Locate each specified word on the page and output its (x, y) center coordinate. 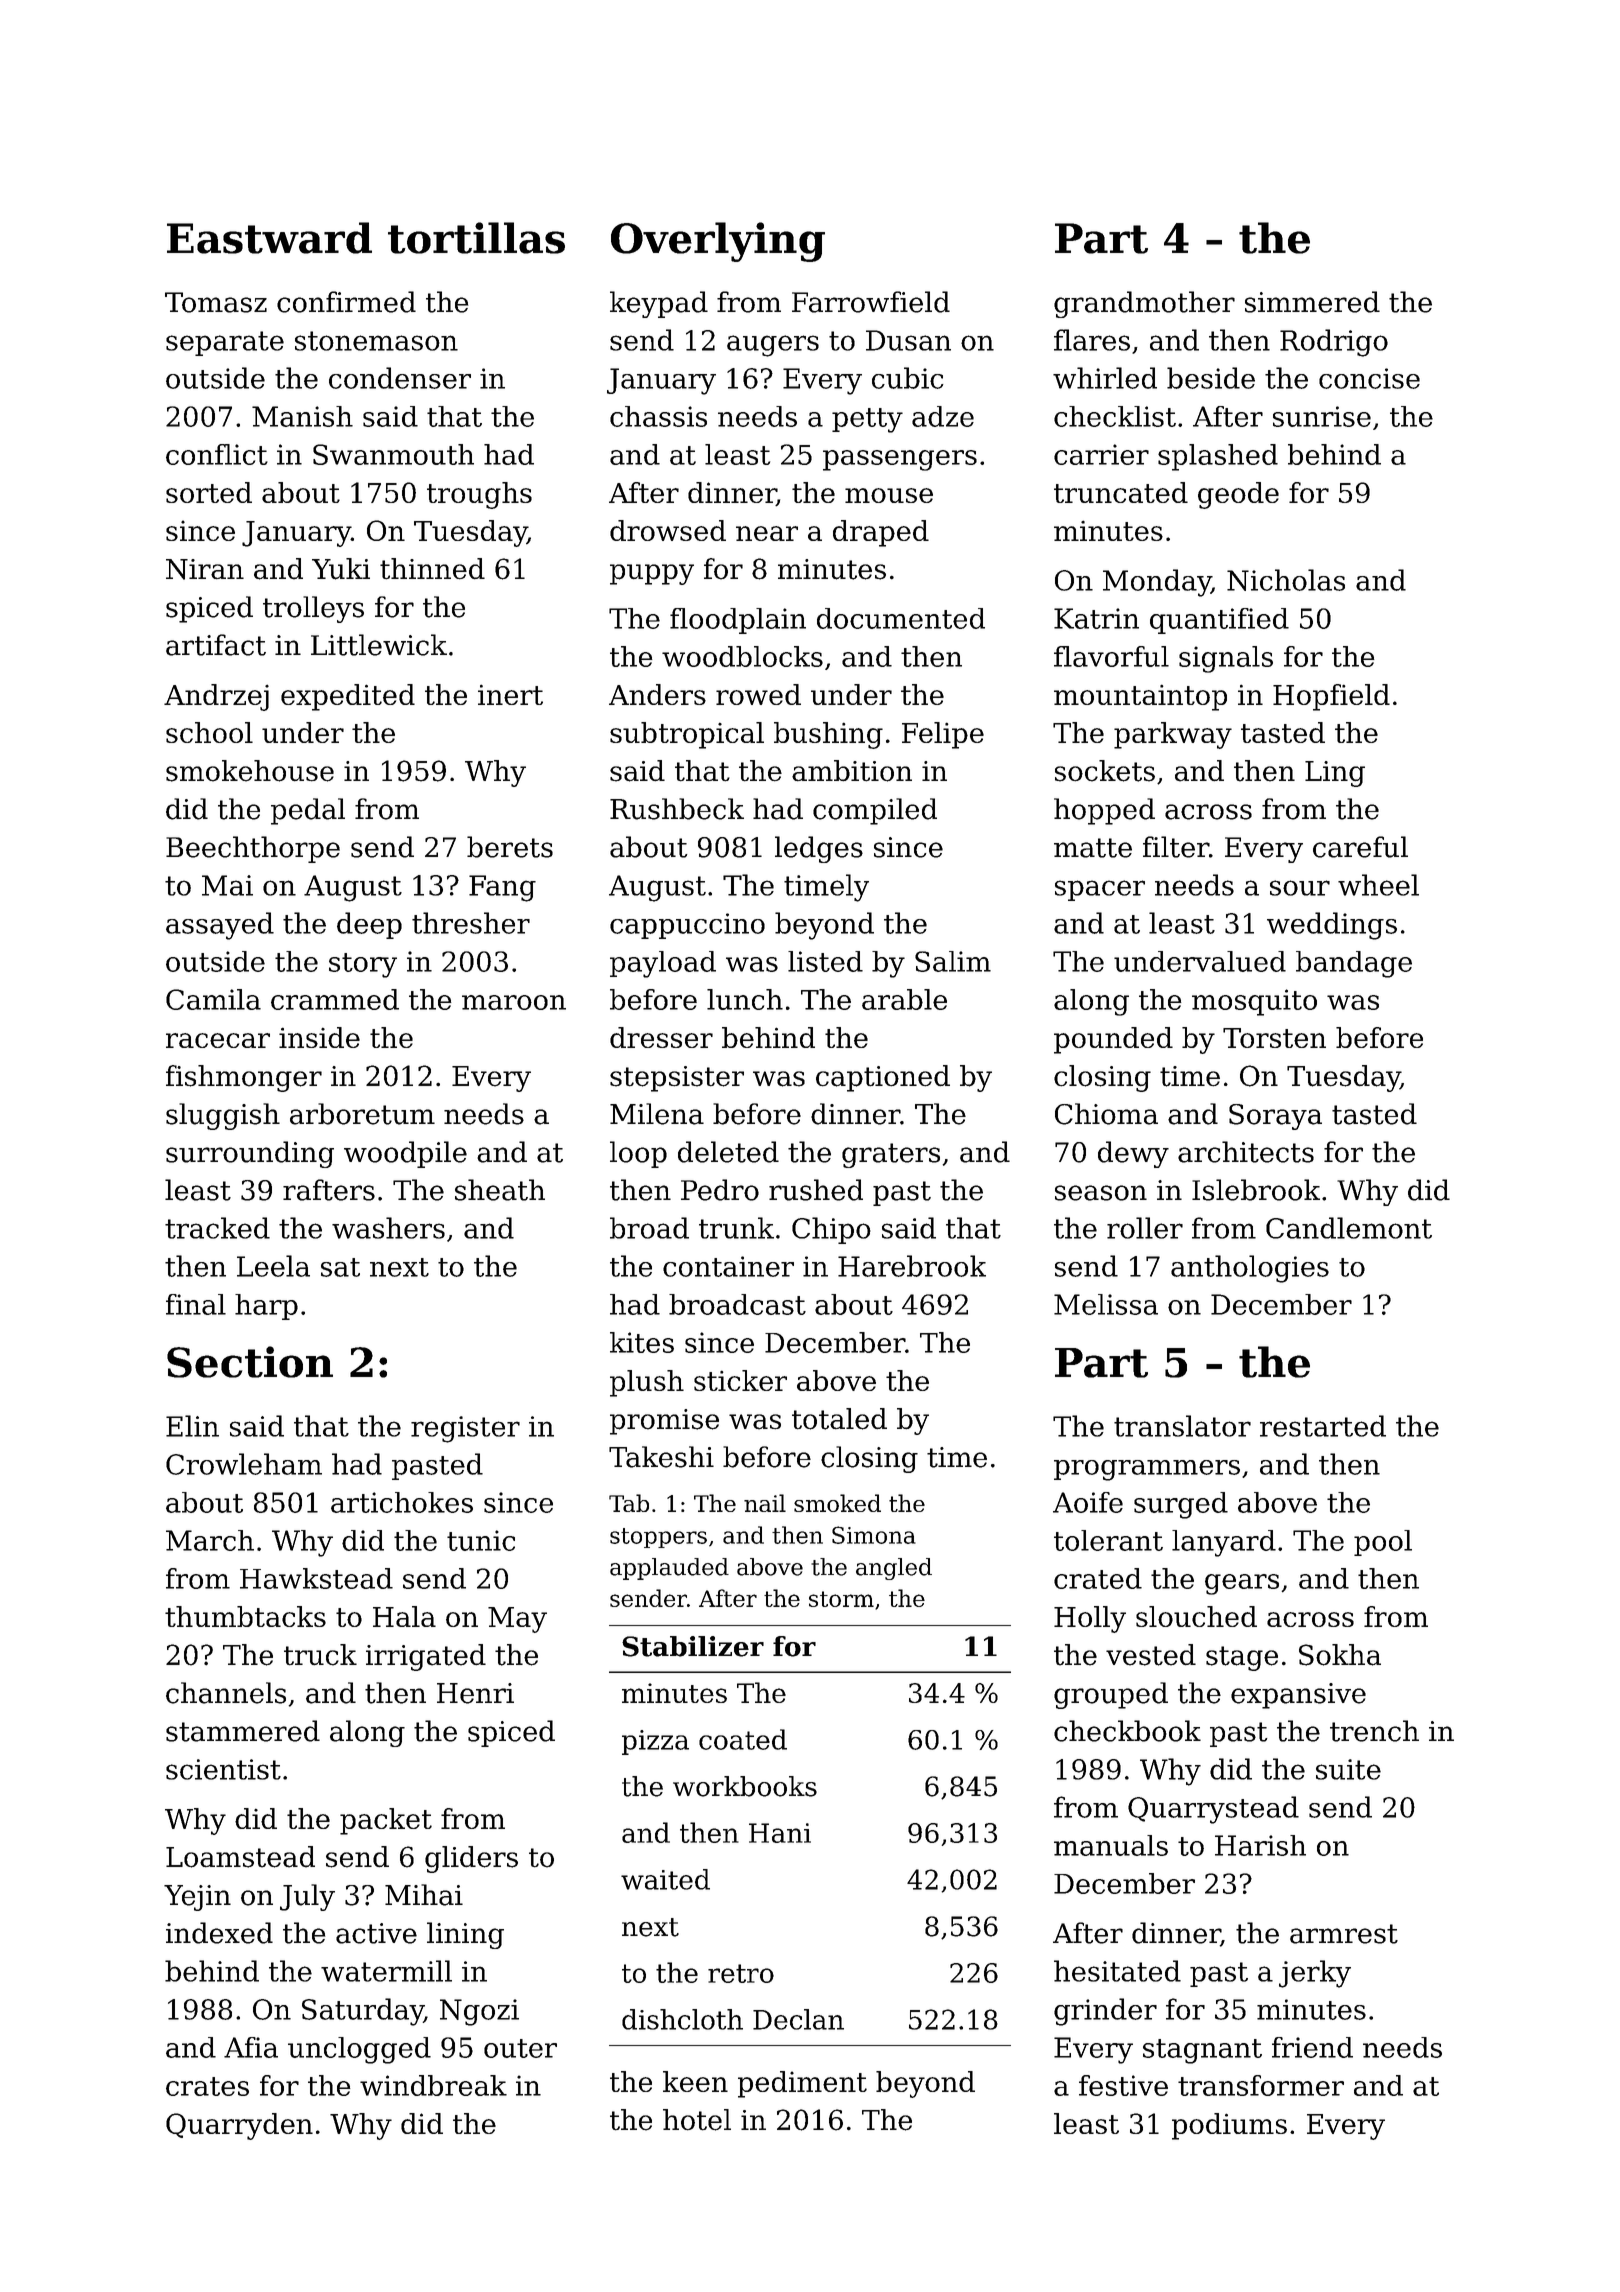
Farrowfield (871, 302)
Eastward (269, 238)
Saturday (363, 2012)
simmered (1312, 302)
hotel (697, 2120)
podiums (1229, 2126)
